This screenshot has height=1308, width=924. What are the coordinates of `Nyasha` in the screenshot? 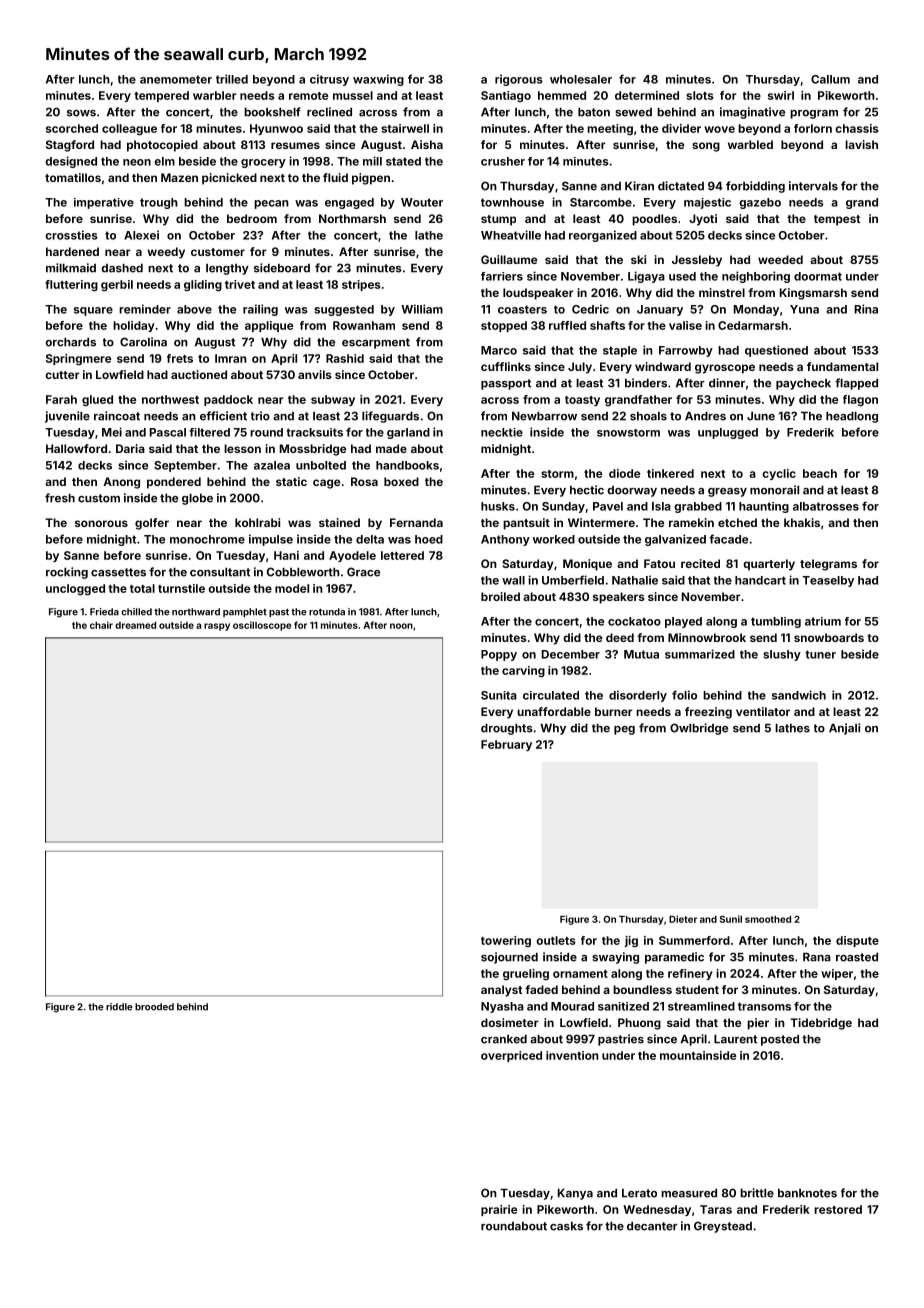 It's located at (502, 1007).
